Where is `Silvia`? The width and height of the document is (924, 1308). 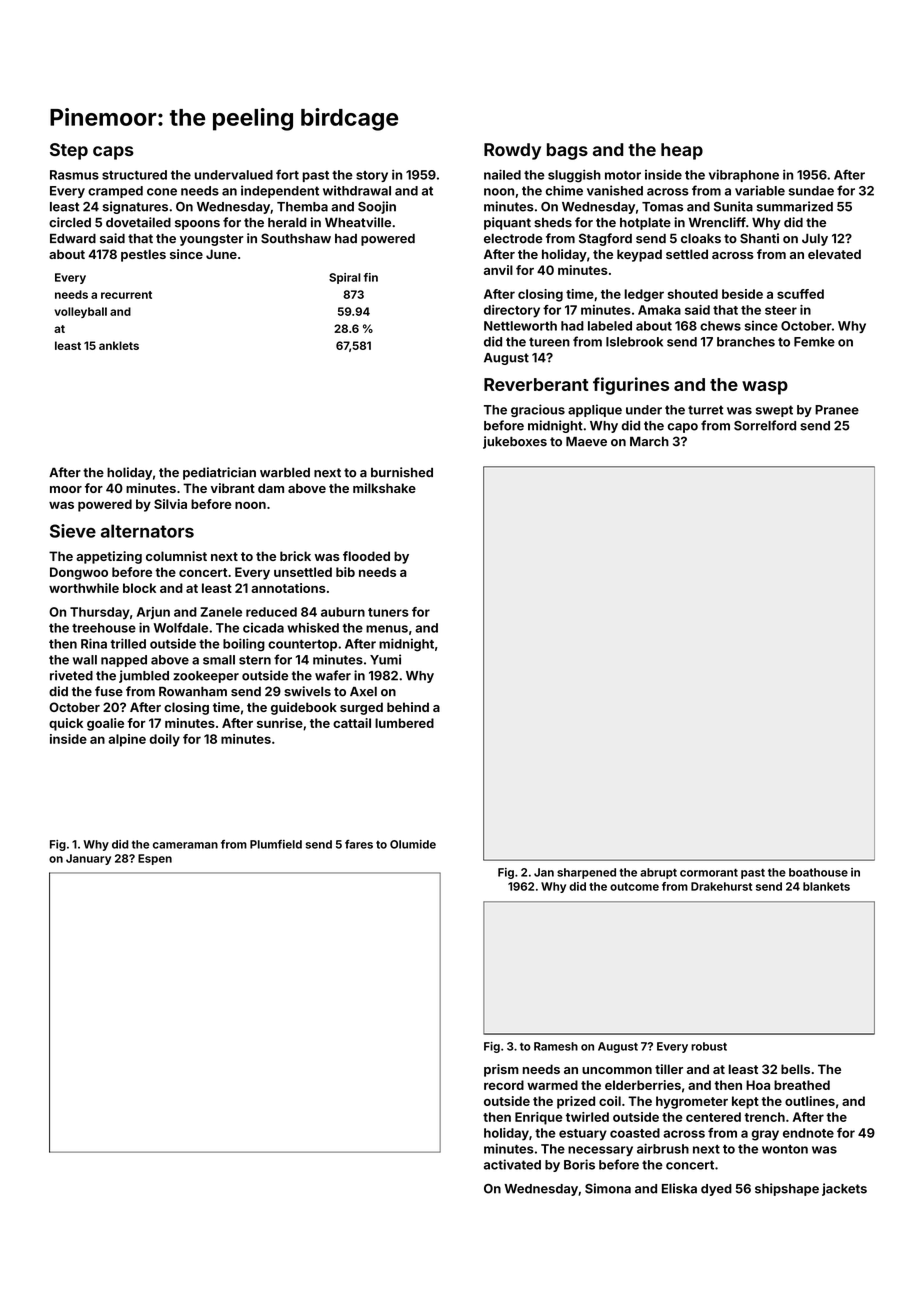
Silvia is located at coordinates (170, 504).
